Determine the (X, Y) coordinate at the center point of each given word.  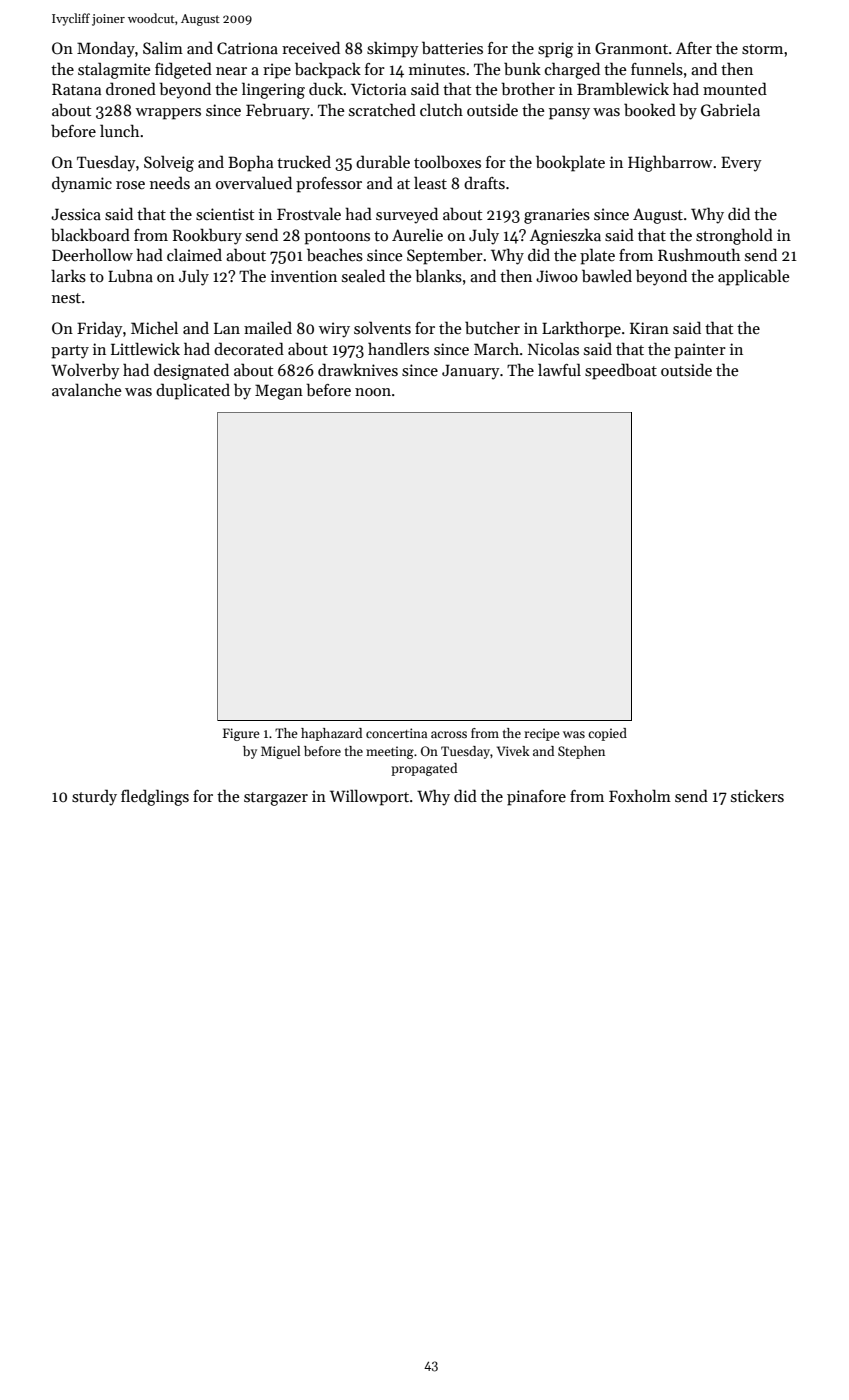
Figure (241, 734)
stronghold (734, 236)
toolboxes (447, 161)
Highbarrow (670, 163)
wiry (334, 330)
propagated (424, 769)
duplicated (193, 391)
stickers (757, 795)
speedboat (621, 371)
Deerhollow (92, 254)
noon (373, 392)
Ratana (76, 89)
